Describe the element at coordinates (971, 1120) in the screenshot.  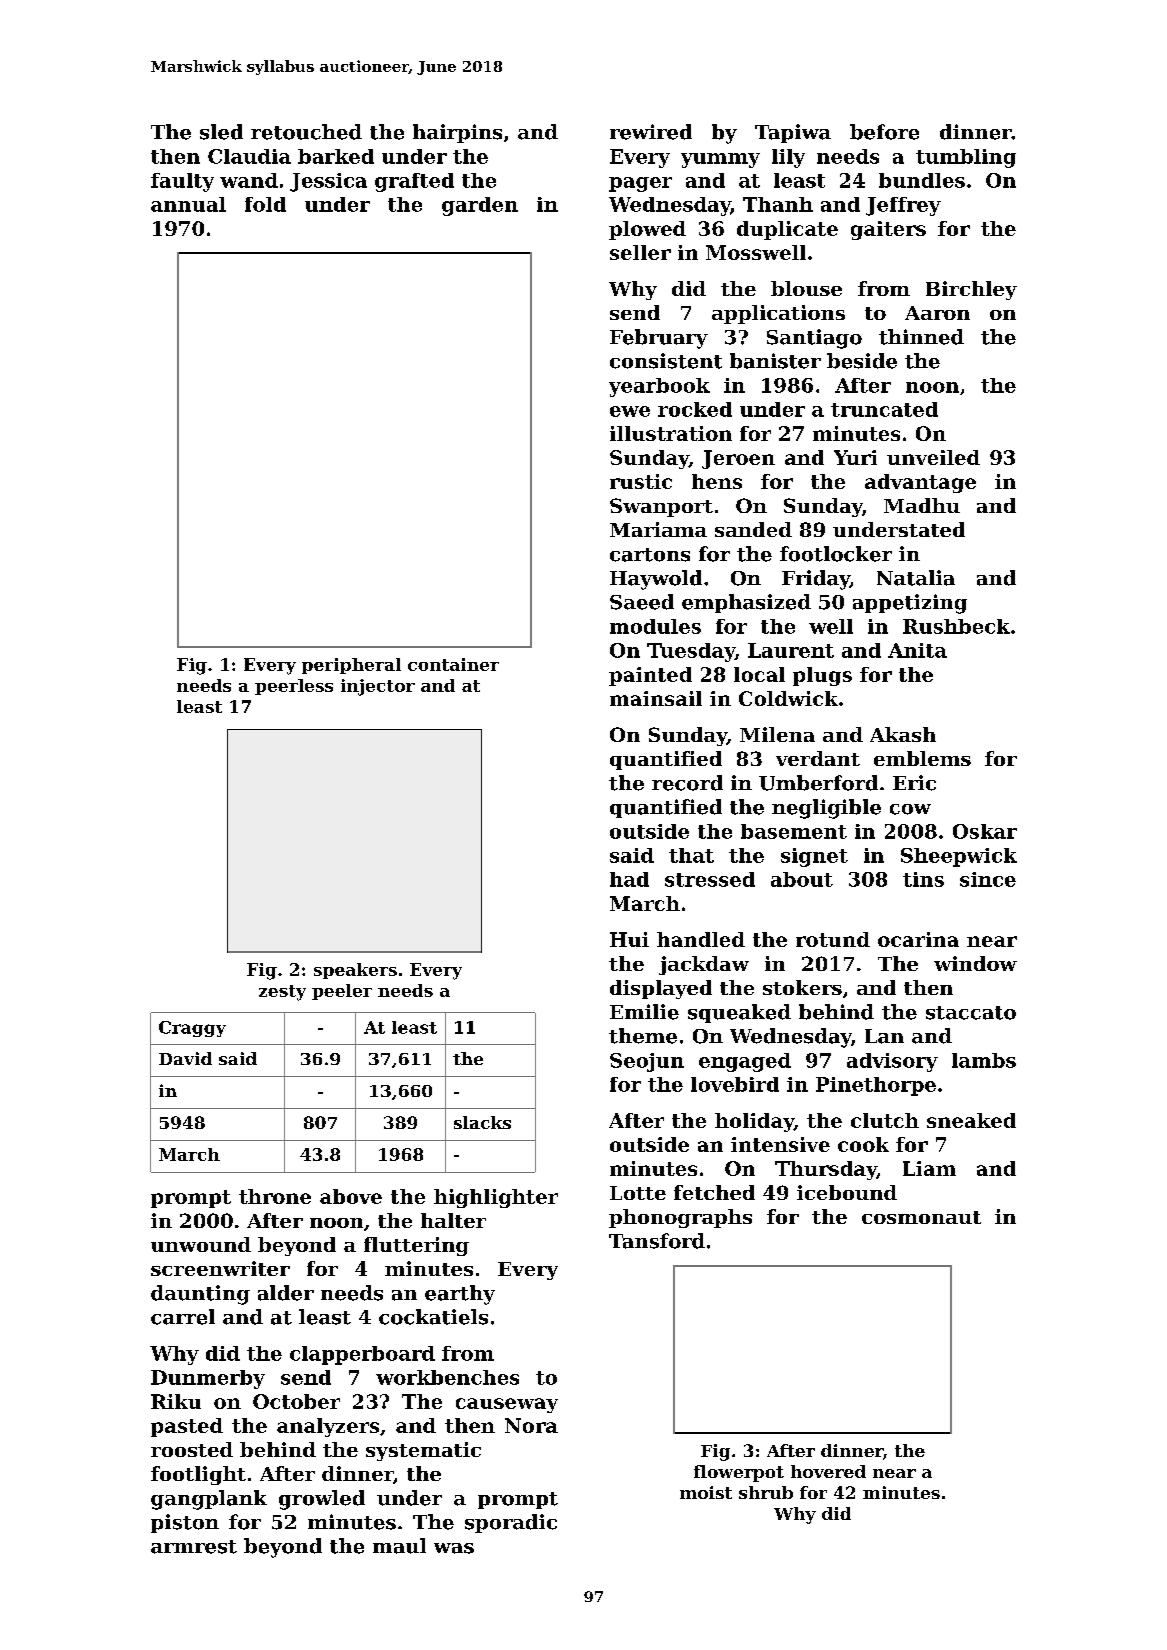
I see `sneaked` at that location.
